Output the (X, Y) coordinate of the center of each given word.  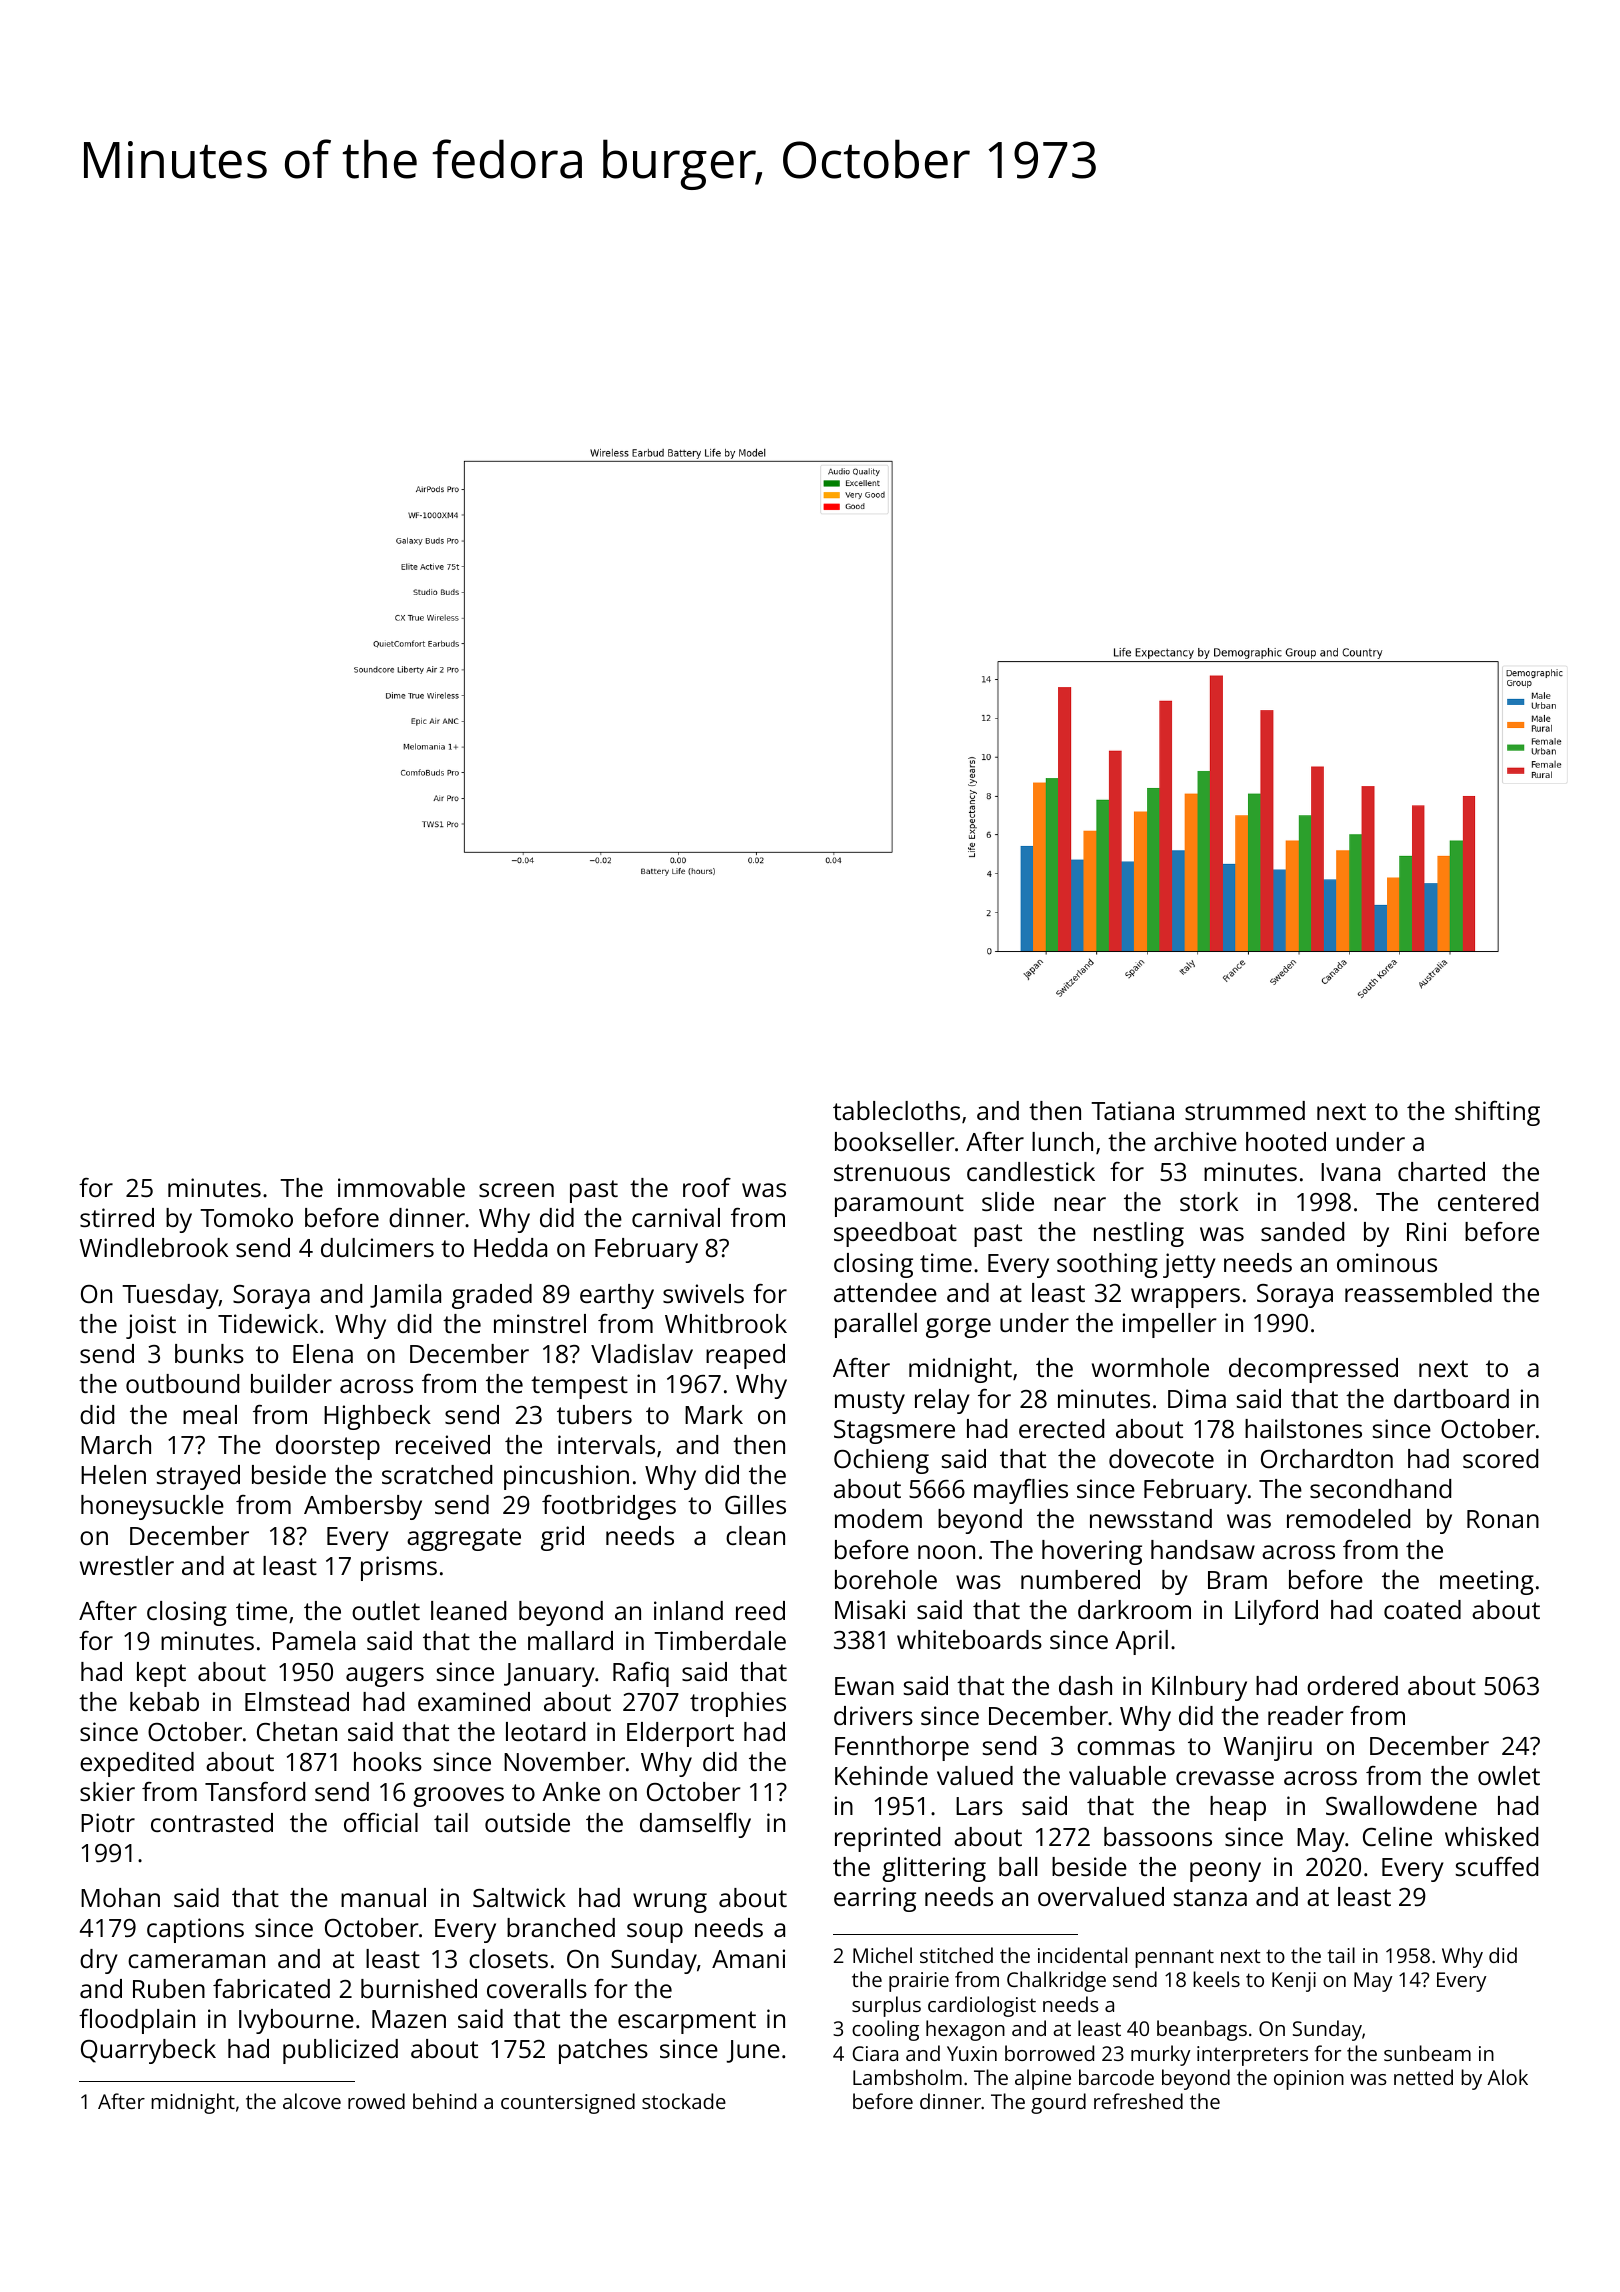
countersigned (568, 2103)
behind (444, 2101)
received (443, 1444)
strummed (1245, 1110)
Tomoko (246, 1217)
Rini (1426, 1231)
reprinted (887, 1839)
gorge (958, 1328)
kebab (164, 1701)
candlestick (1031, 1171)
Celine (1397, 1836)
